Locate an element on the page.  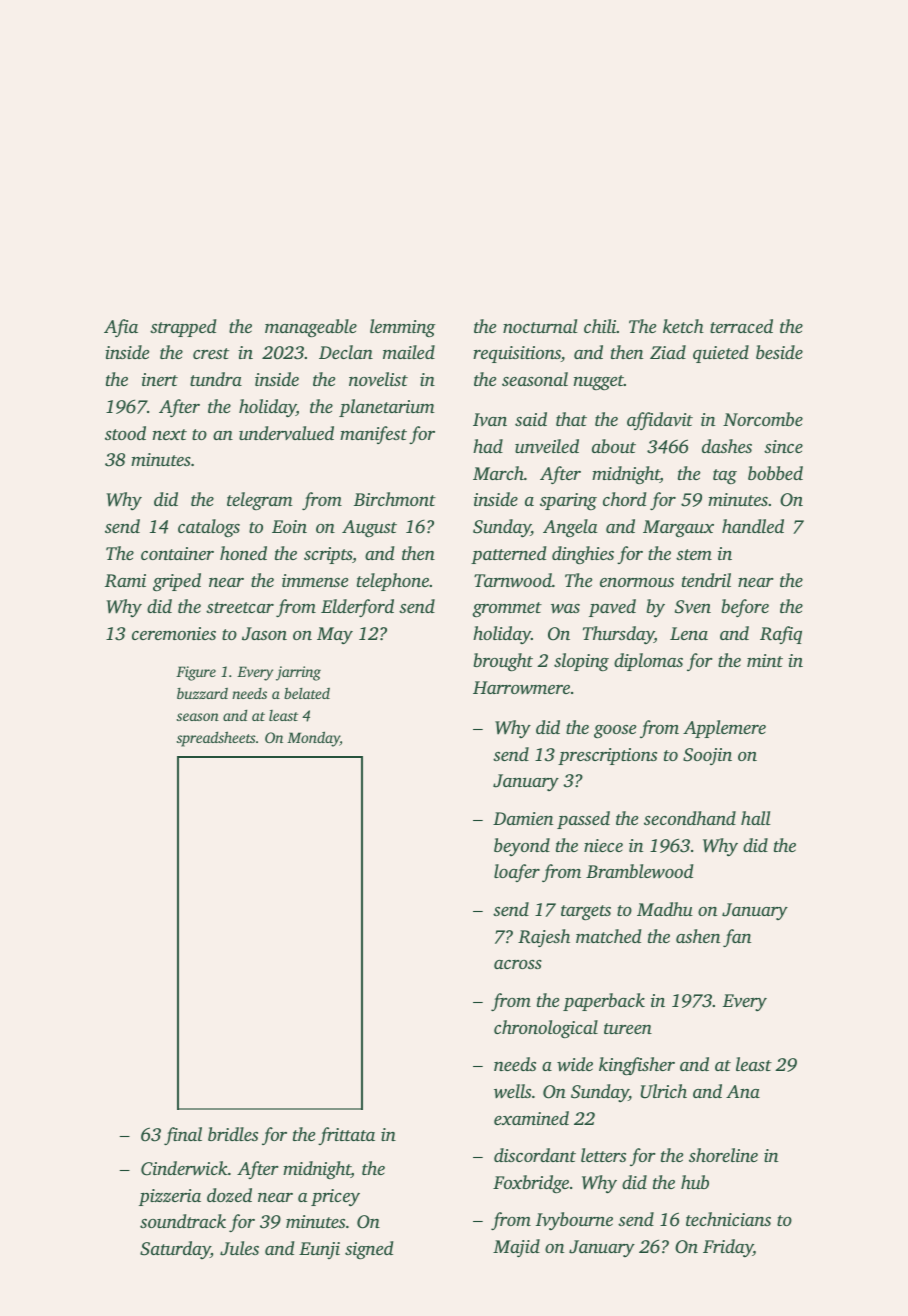
Friday is located at coordinates (728, 1248).
